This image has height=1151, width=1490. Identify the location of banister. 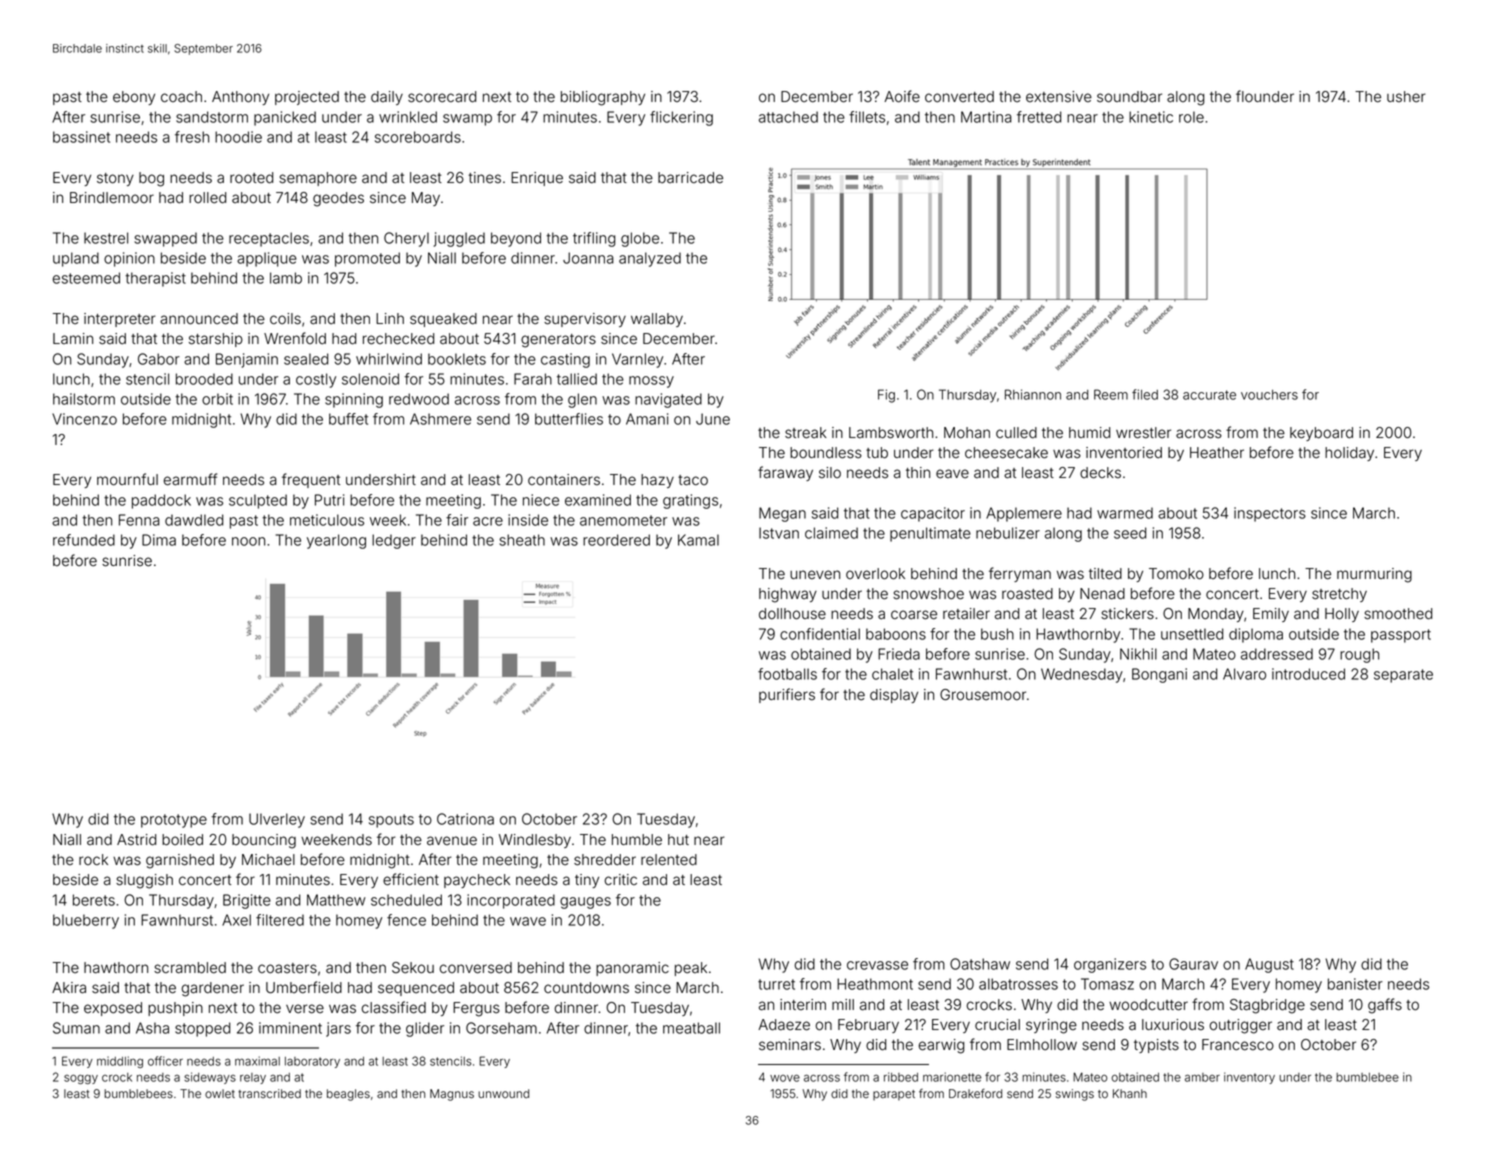
(1355, 984).
